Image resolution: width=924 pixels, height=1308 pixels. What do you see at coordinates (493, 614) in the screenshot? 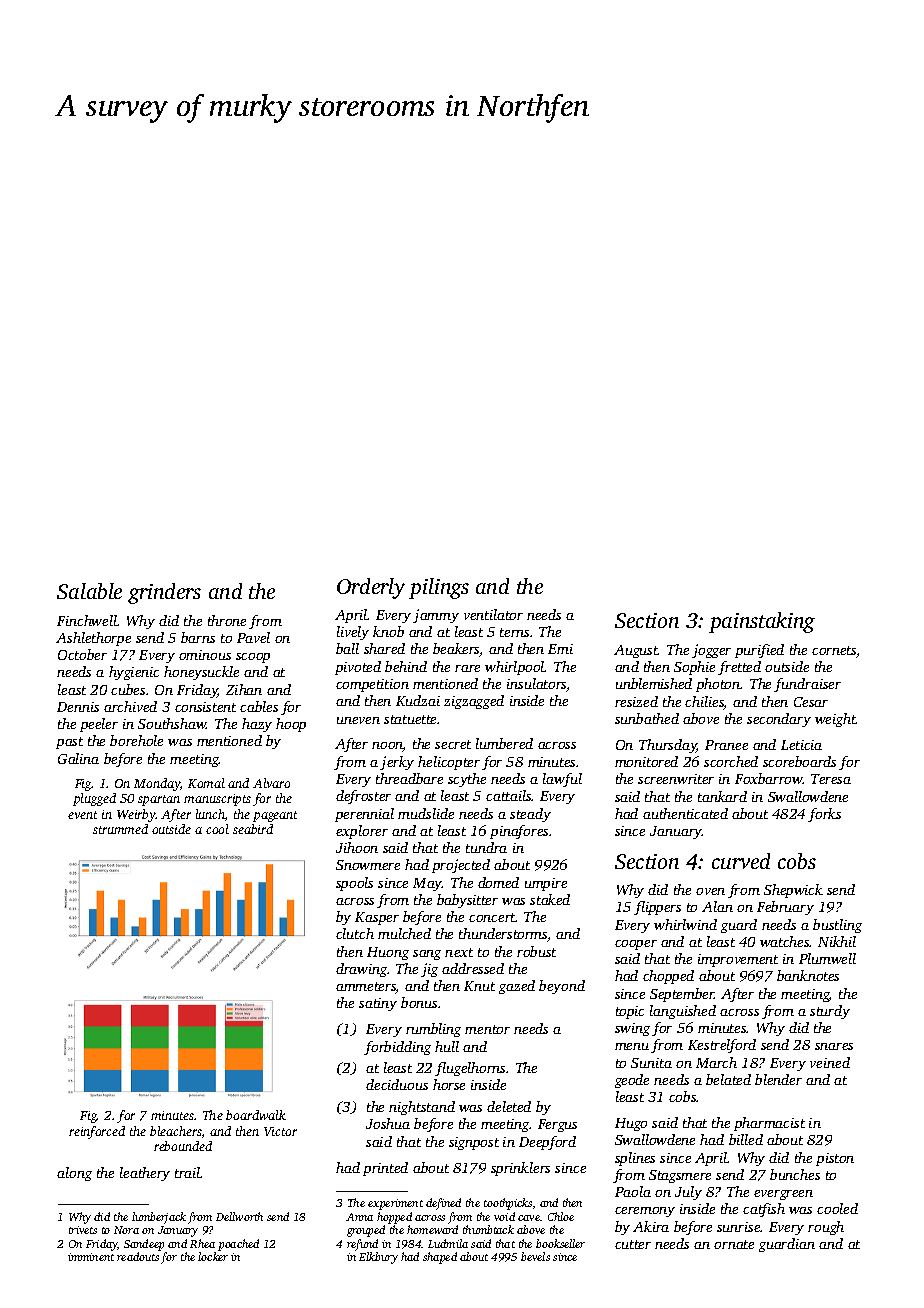
I see `ventilator` at bounding box center [493, 614].
